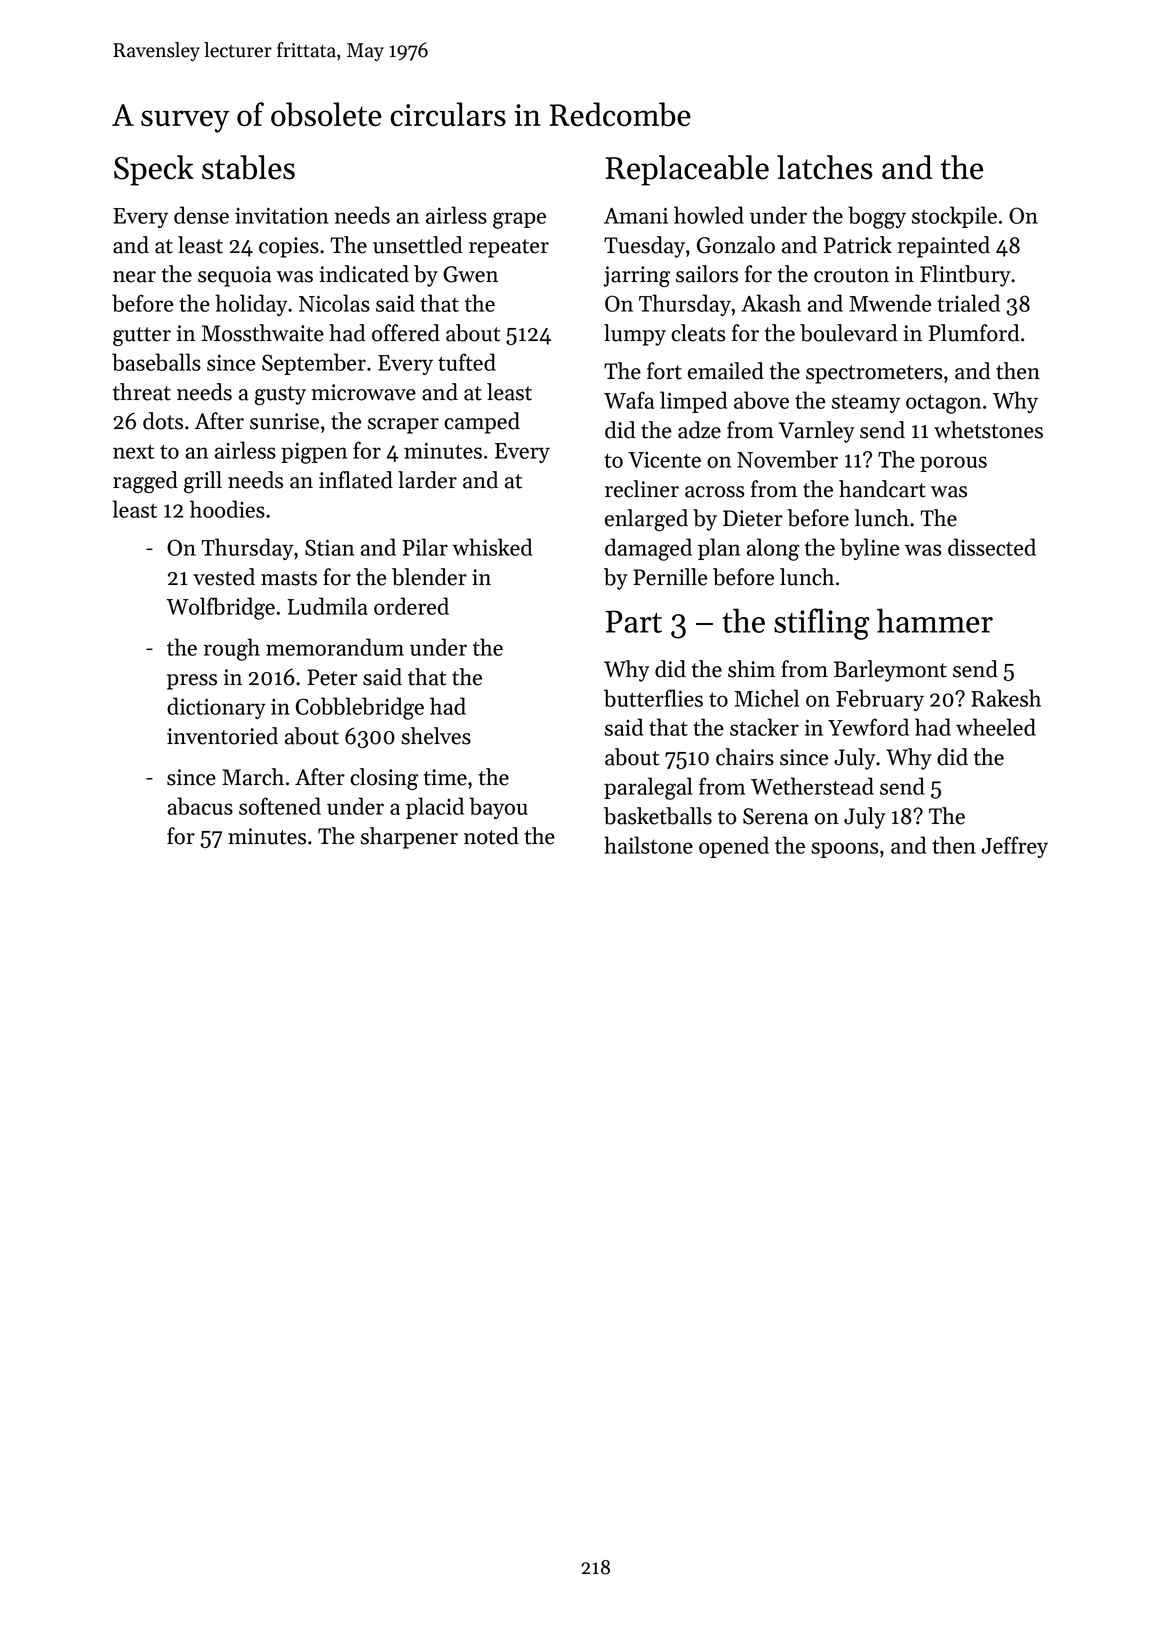 The height and width of the screenshot is (1642, 1161). I want to click on whetstones, so click(988, 430).
